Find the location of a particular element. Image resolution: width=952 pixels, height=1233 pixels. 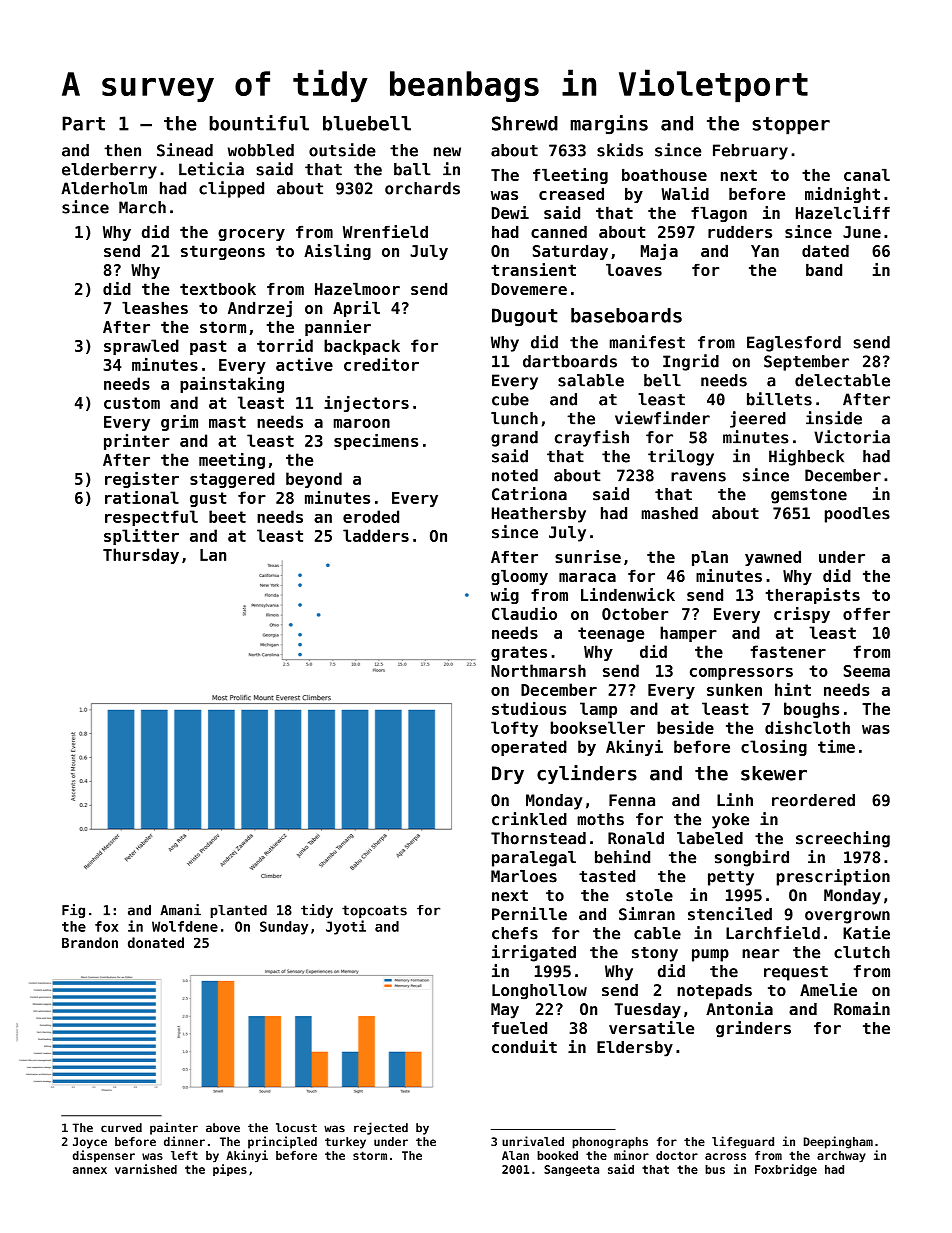

grates is located at coordinates (519, 653).
